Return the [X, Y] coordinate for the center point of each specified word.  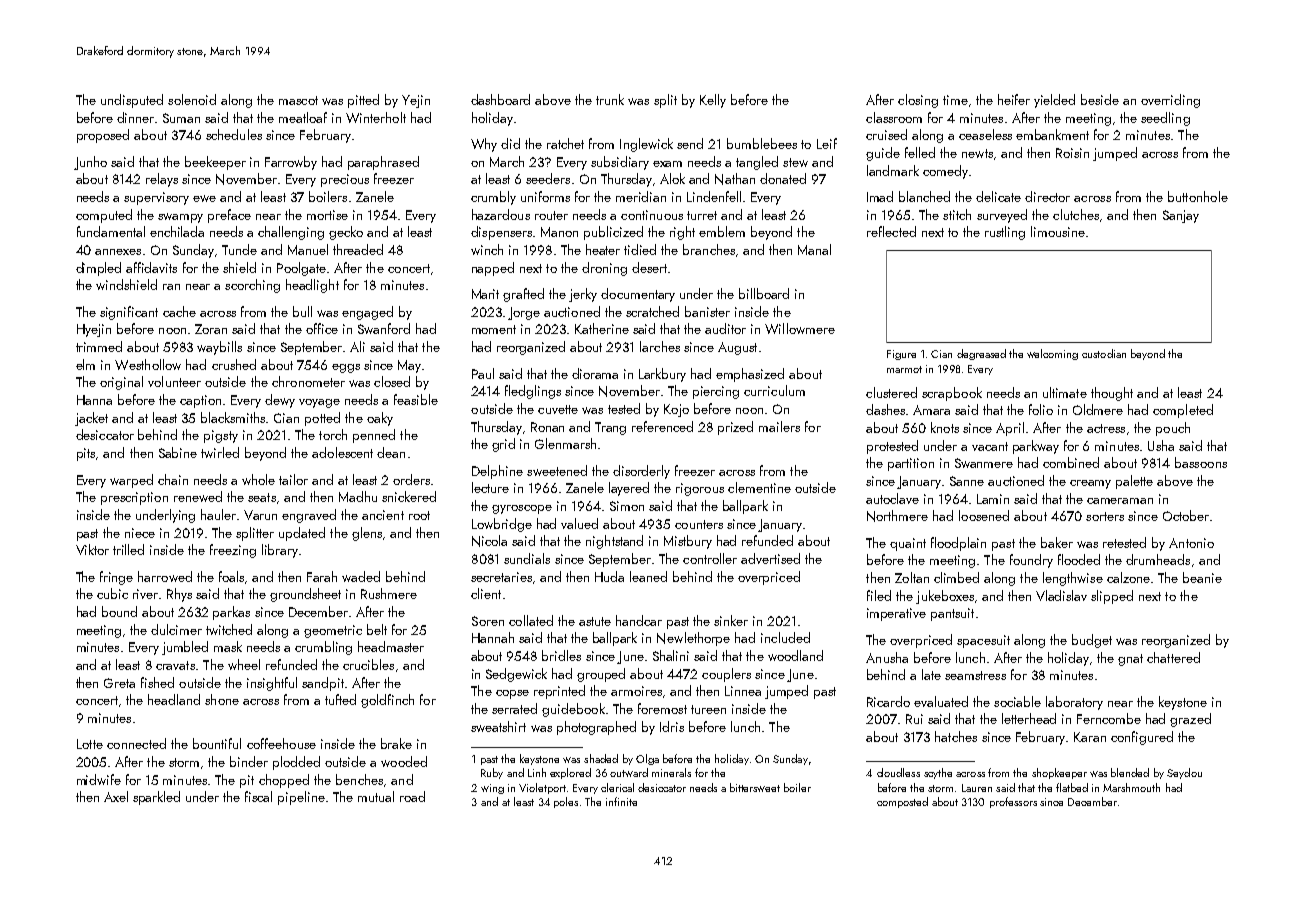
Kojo [676, 410]
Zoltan [912, 577]
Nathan [735, 179]
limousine [1058, 231]
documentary [638, 295]
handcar [639, 620]
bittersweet [755, 787]
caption [200, 401]
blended [1130, 772]
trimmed [99, 346]
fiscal [258, 796]
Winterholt [376, 117]
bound [119, 611]
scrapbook [952, 394]
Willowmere [800, 328]
